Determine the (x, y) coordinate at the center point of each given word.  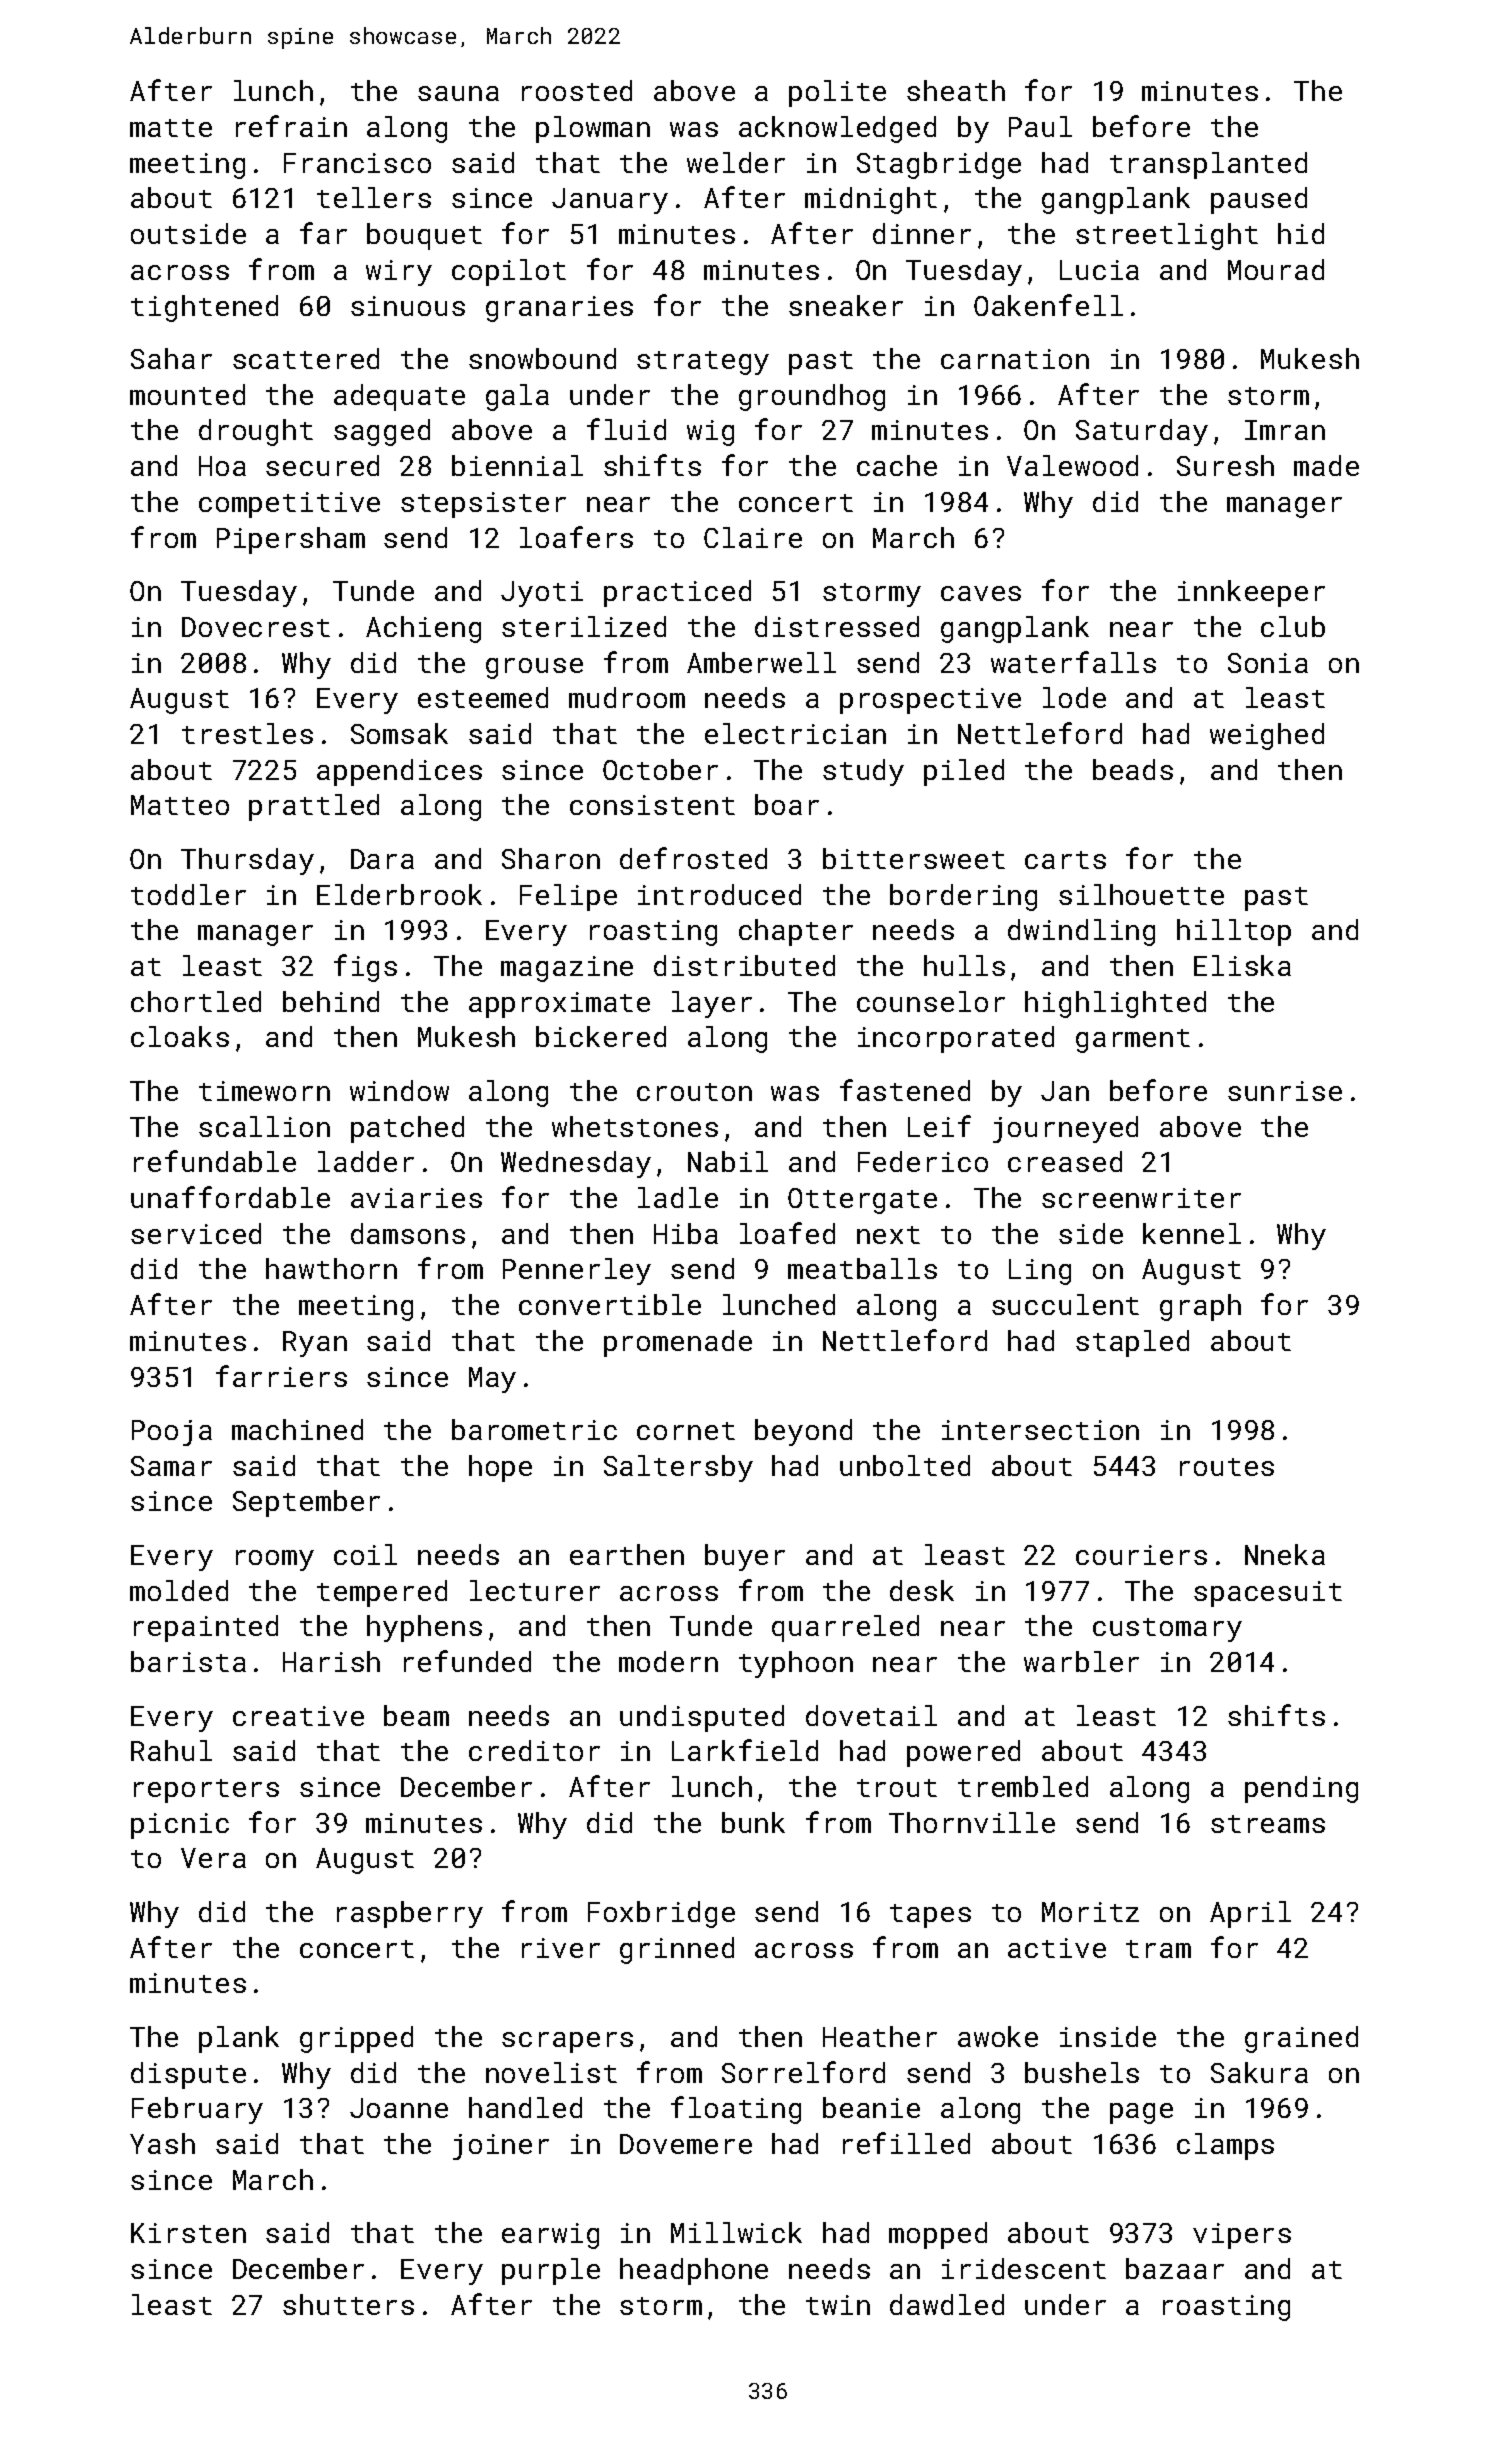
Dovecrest (256, 627)
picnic (180, 1826)
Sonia (1268, 663)
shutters (348, 2304)
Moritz (1090, 1912)
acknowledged (837, 129)
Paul (1040, 126)
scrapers (567, 2042)
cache (897, 465)
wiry (399, 273)
